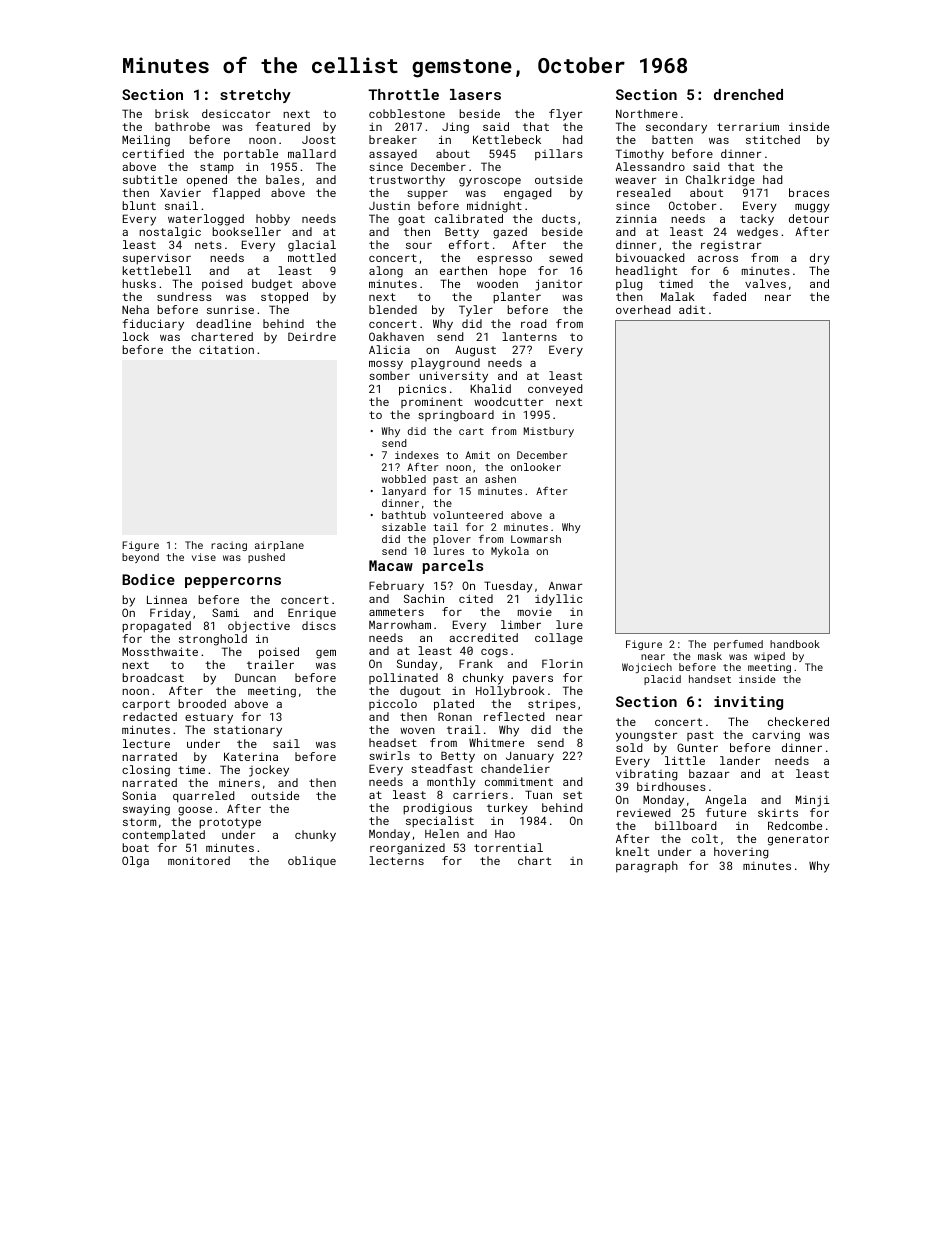 This screenshot has width=952, height=1233. Describe the element at coordinates (559, 155) in the screenshot. I see `pillars` at that location.
